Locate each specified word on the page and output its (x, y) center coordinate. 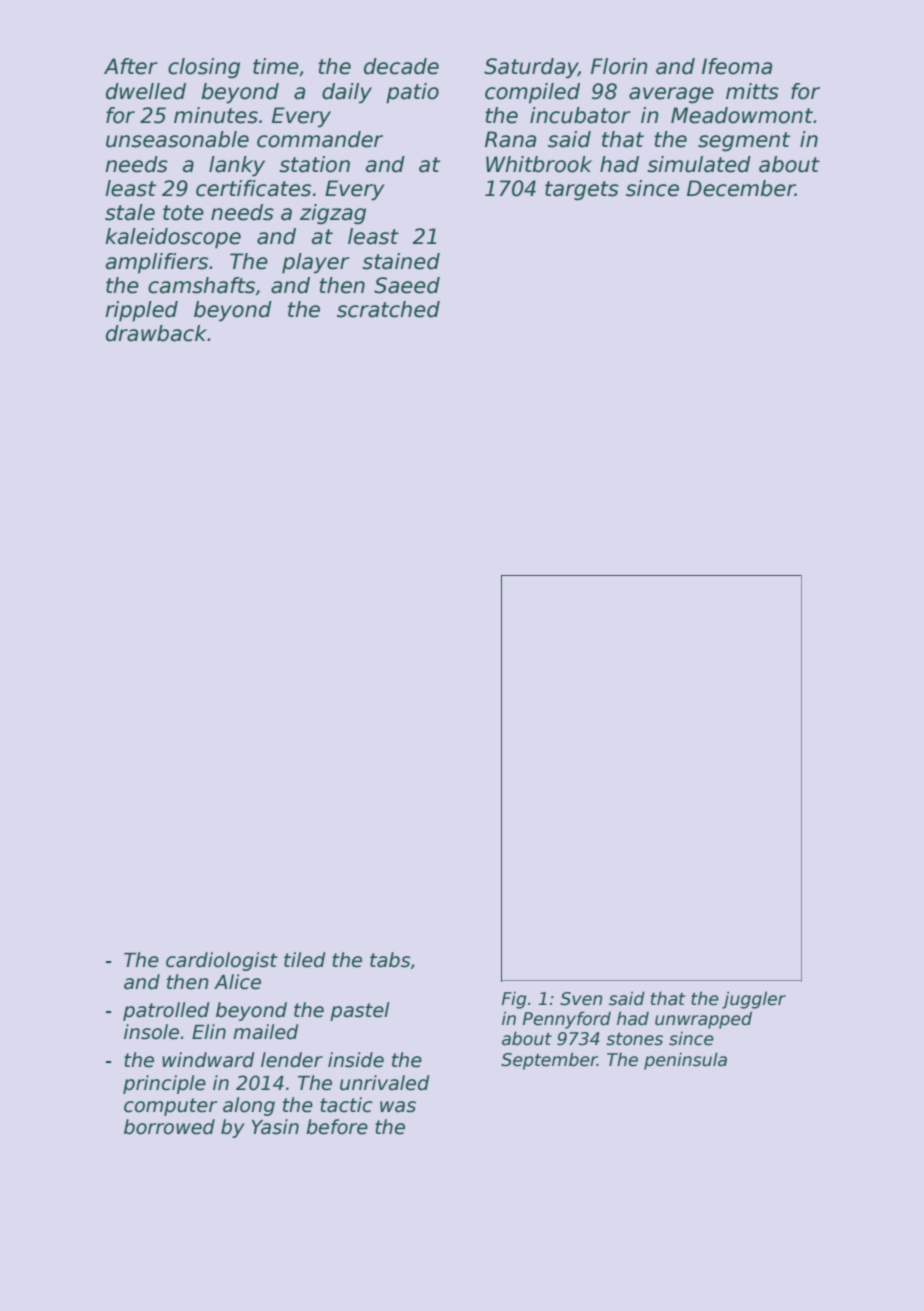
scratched (388, 309)
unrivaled (384, 1083)
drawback (156, 333)
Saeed (407, 285)
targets (582, 191)
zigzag (333, 214)
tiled (304, 960)
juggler (754, 1000)
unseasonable (177, 139)
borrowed (169, 1127)
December (741, 188)
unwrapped (703, 1020)
